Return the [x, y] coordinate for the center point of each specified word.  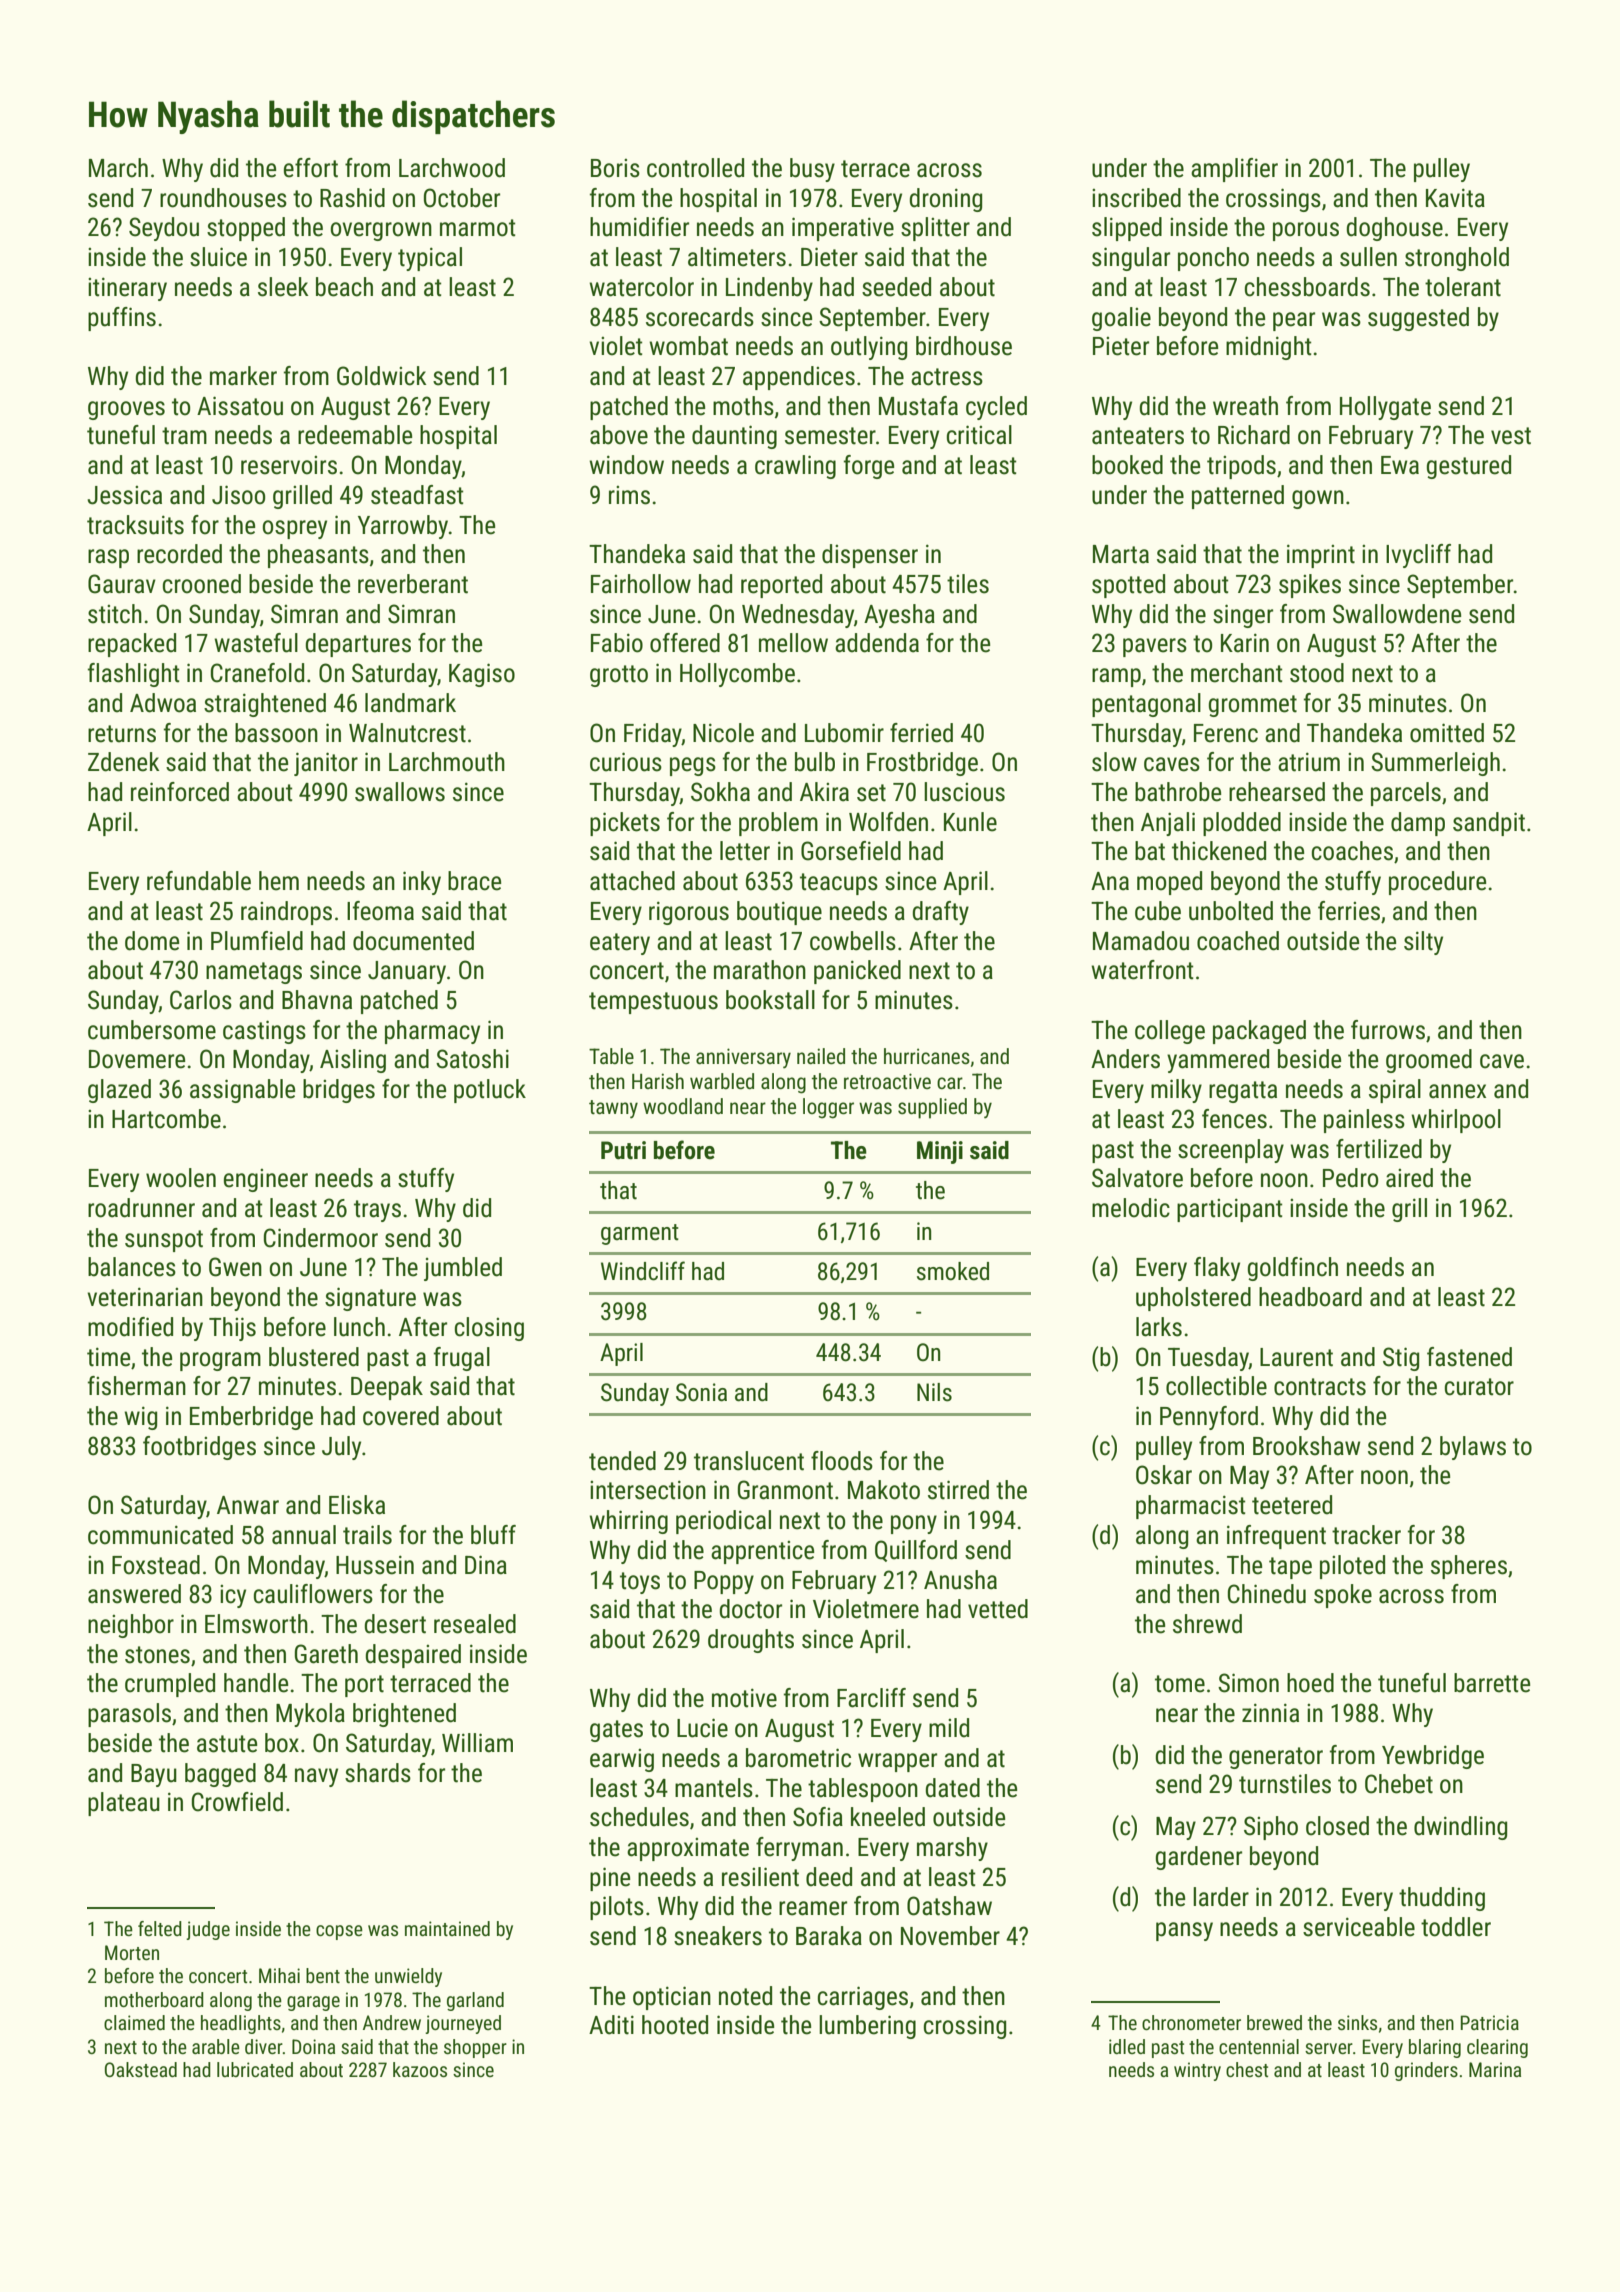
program [220, 1361]
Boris [615, 168]
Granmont [785, 1490]
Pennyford [1209, 1418]
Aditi [611, 2025]
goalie [1121, 319]
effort [311, 168]
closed [1337, 1826]
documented [413, 941]
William [477, 1743]
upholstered [1193, 1299]
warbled [722, 1081]
